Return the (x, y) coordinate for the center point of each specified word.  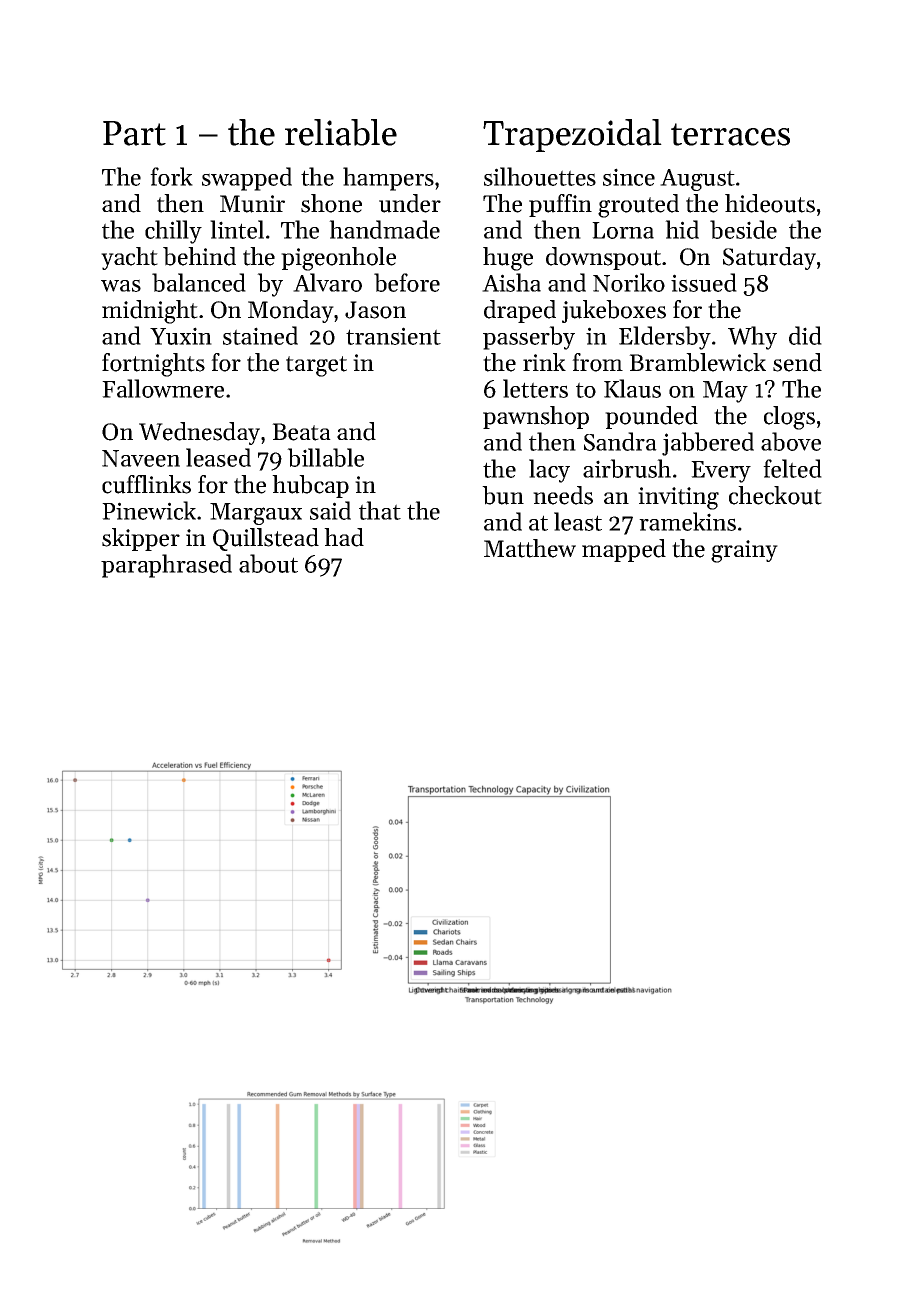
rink (544, 362)
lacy (549, 471)
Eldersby (665, 338)
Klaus (632, 388)
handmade (384, 229)
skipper (141, 539)
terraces (730, 134)
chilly (173, 232)
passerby (529, 338)
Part (134, 133)
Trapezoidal (572, 135)
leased (218, 457)
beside (743, 229)
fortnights (153, 365)
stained (260, 335)
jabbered (708, 444)
